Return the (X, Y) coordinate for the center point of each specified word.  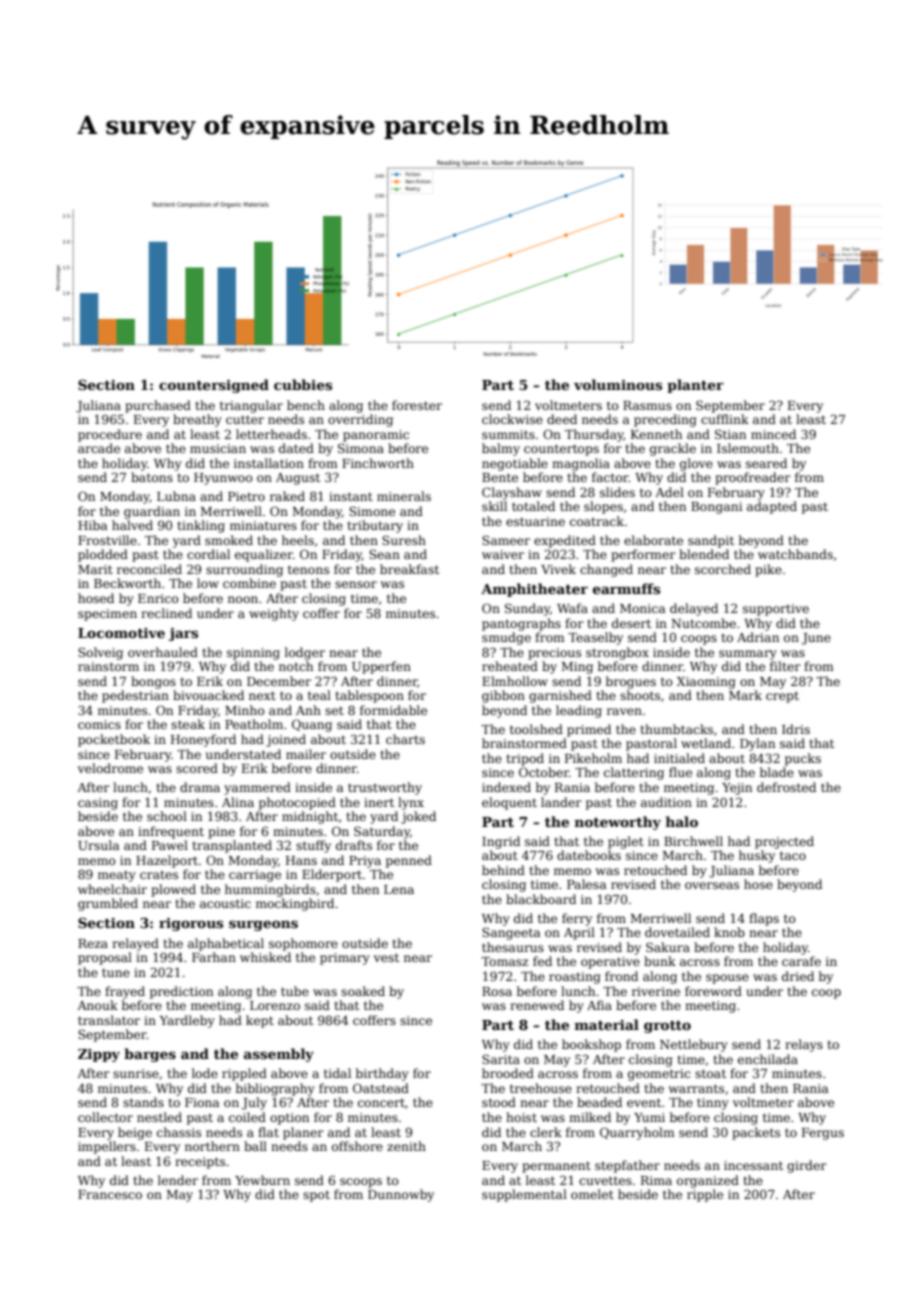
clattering (634, 773)
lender (178, 1180)
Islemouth (748, 448)
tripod (525, 759)
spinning (253, 654)
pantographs (521, 624)
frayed (125, 992)
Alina (238, 802)
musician (218, 448)
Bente (500, 477)
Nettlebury (694, 1045)
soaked (363, 991)
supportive (776, 610)
